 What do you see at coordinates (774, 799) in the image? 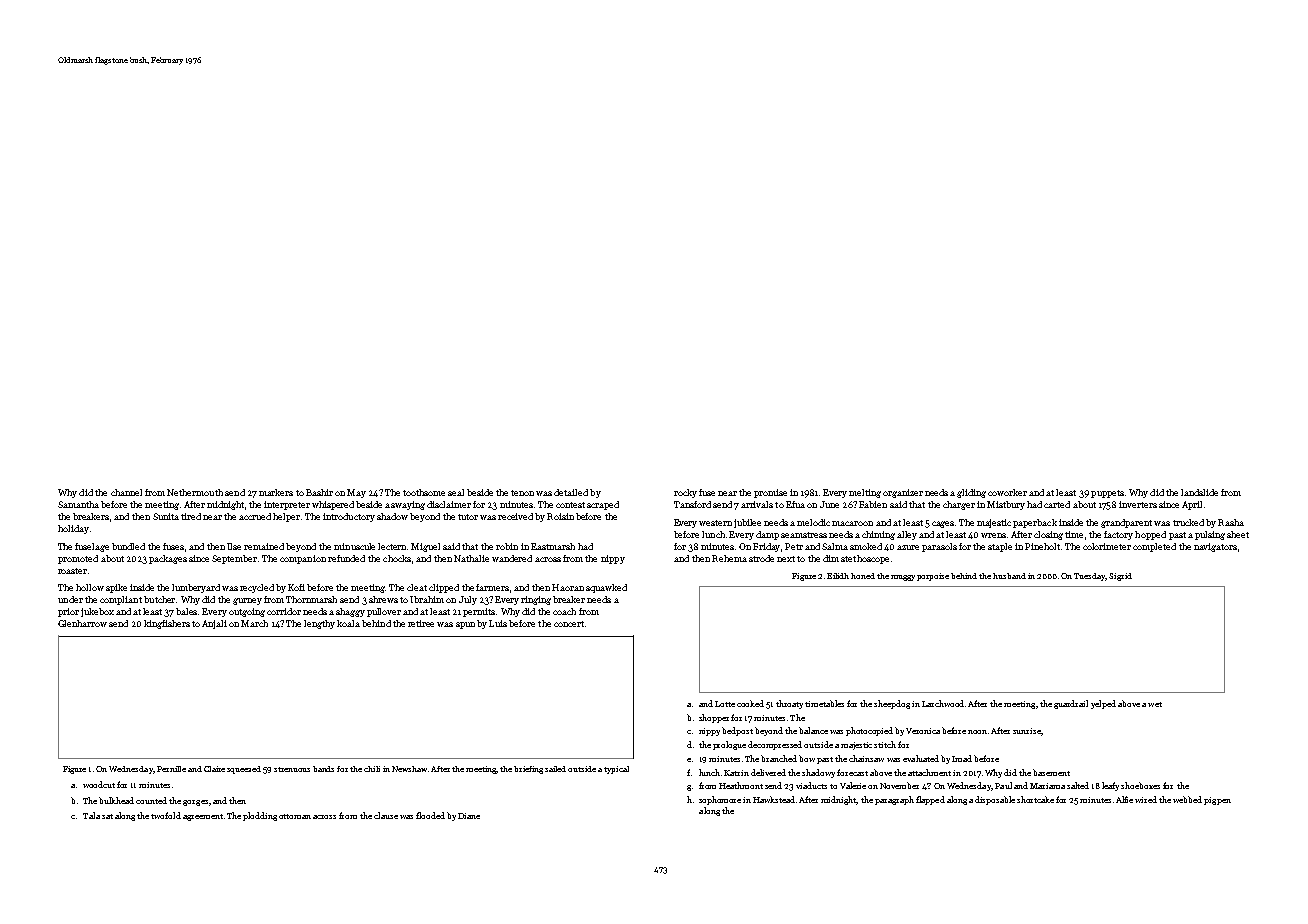
I see `Hawkstead` at bounding box center [774, 799].
